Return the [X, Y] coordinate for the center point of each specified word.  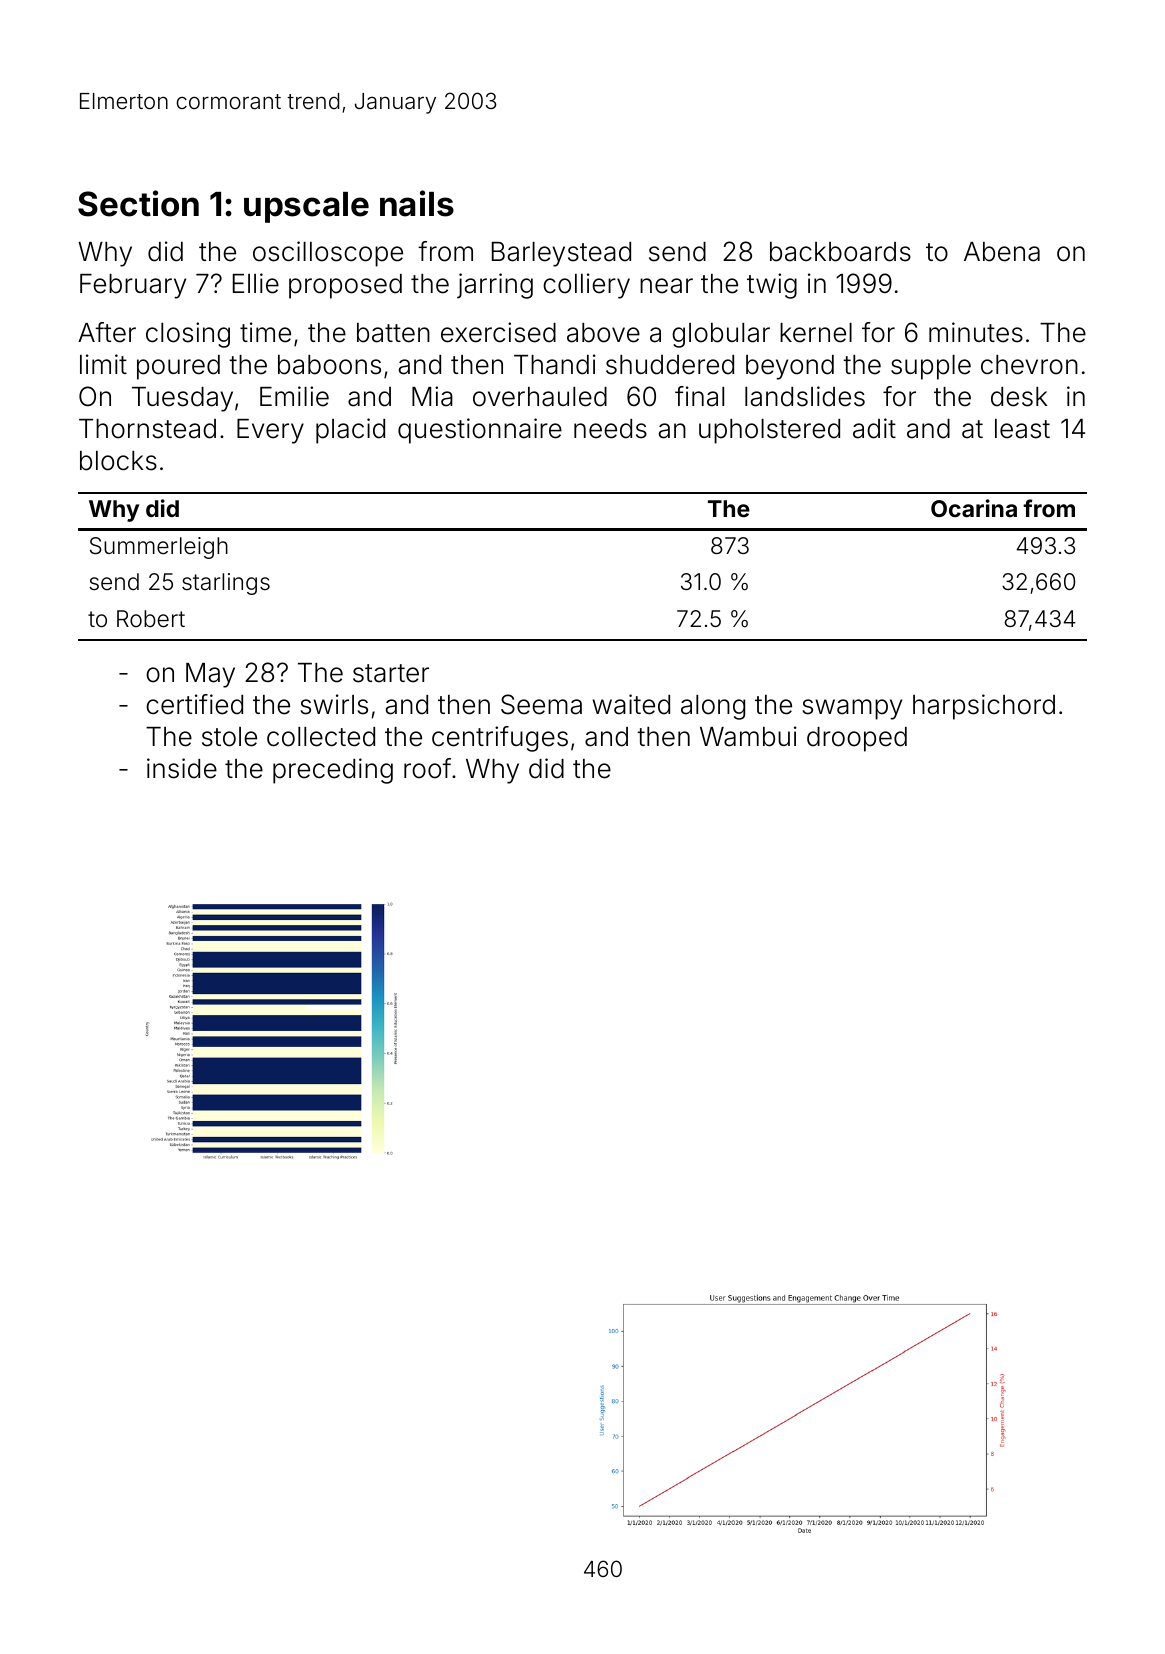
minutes [976, 332]
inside [182, 768]
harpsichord [984, 707]
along [713, 707]
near [666, 286]
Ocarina [974, 508]
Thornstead [147, 429]
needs [610, 429]
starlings [226, 584]
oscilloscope [328, 254]
